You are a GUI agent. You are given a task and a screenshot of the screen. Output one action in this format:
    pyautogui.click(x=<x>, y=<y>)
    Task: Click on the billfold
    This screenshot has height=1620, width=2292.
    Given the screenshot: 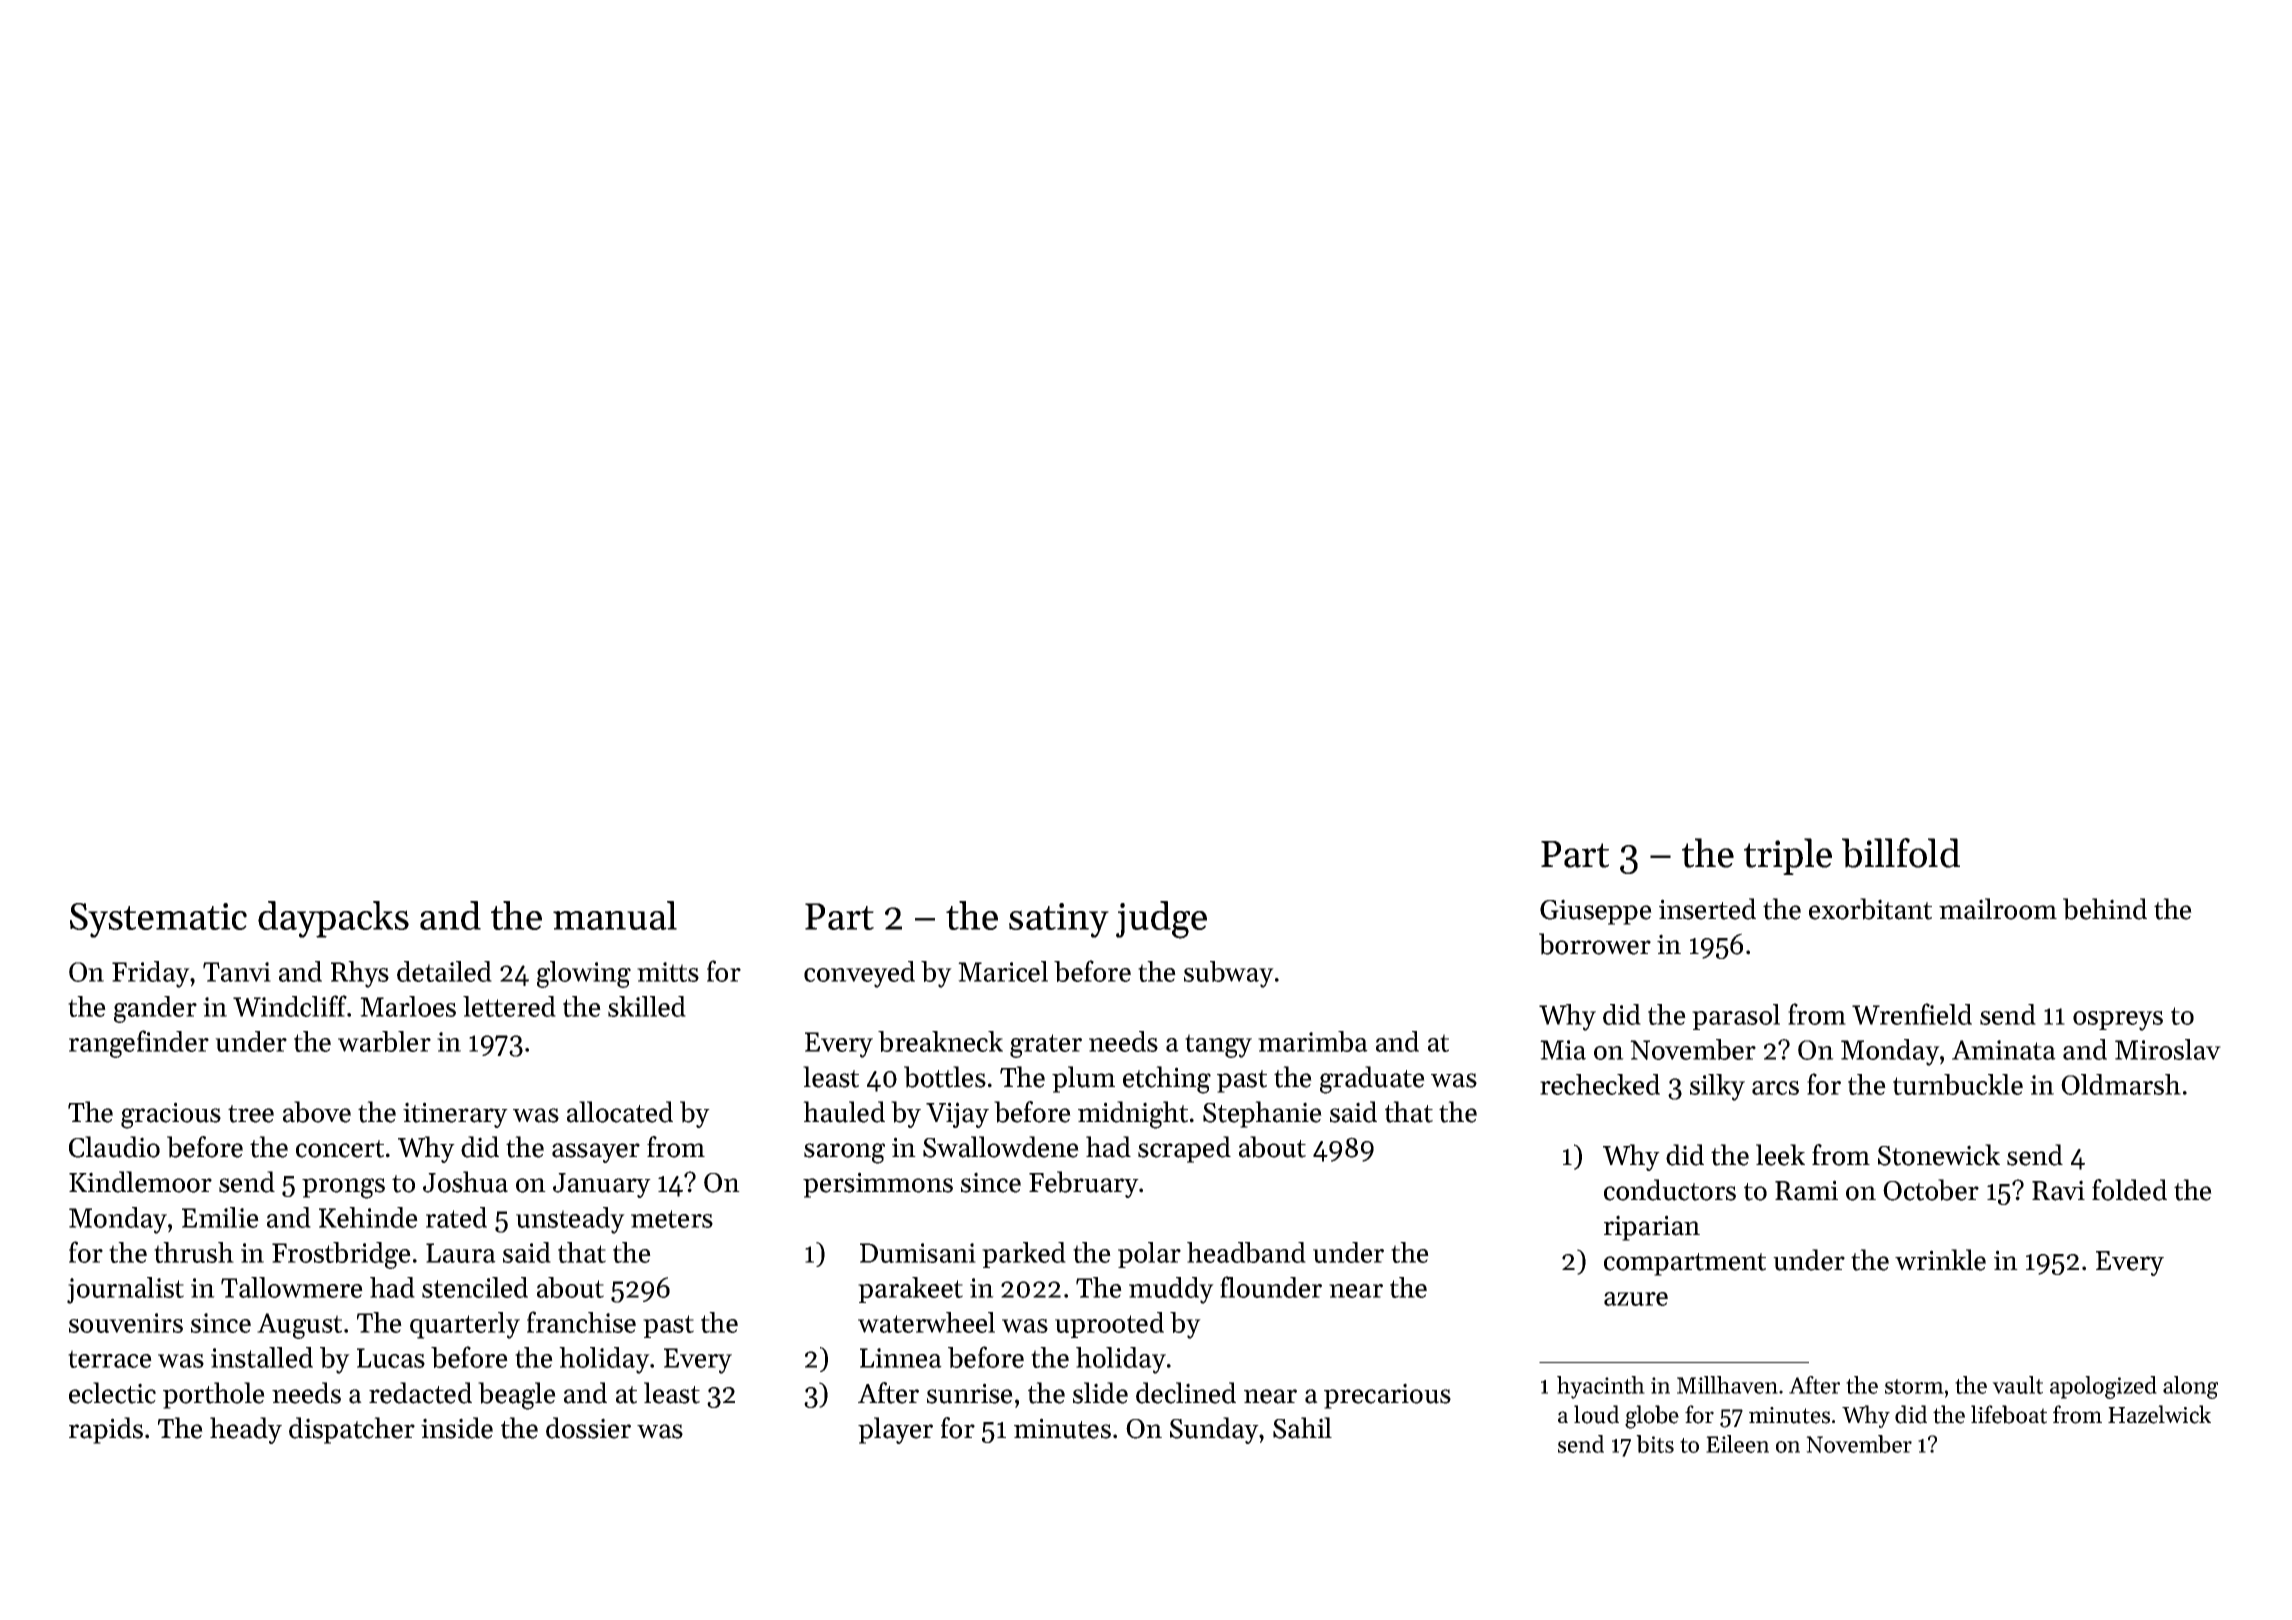 What is the action you would take?
    pyautogui.click(x=1901, y=853)
